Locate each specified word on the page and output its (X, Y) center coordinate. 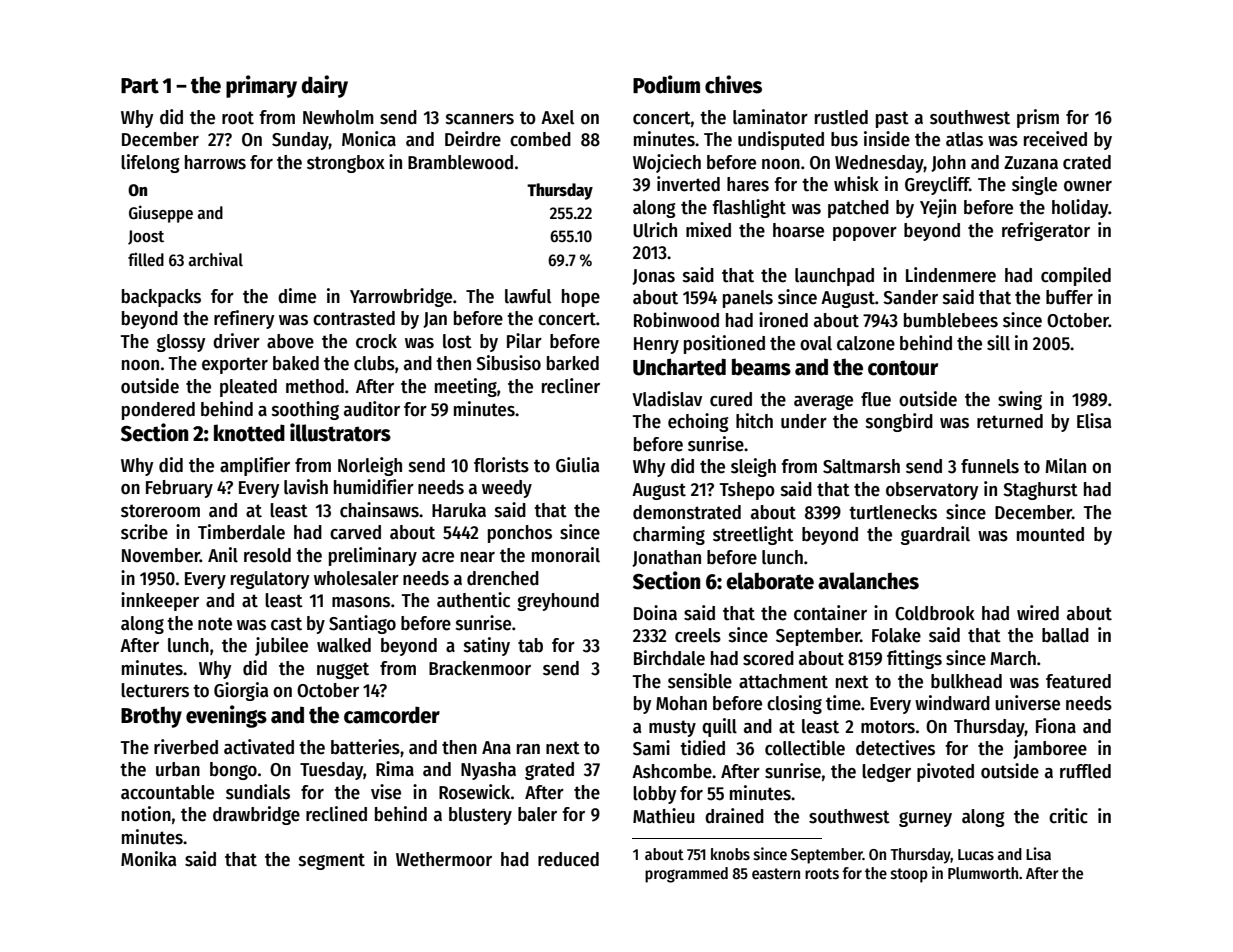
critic (1068, 816)
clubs (374, 363)
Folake (896, 635)
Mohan (681, 703)
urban (178, 769)
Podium (666, 84)
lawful (528, 296)
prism (1038, 118)
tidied (702, 748)
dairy (325, 86)
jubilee (281, 646)
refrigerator (1046, 231)
